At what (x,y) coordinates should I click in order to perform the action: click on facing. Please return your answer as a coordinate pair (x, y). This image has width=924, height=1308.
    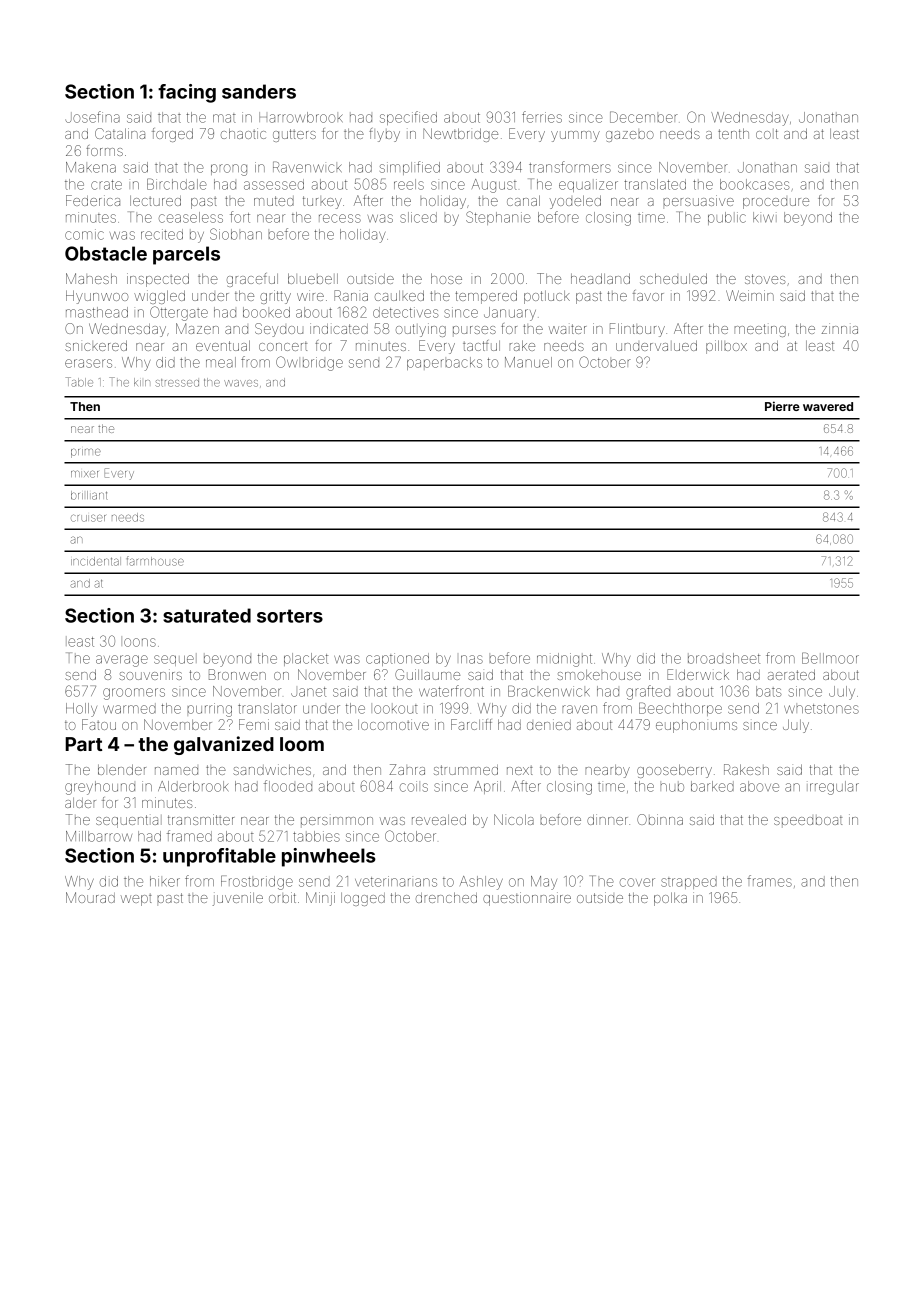
    Looking at the image, I should click on (187, 93).
